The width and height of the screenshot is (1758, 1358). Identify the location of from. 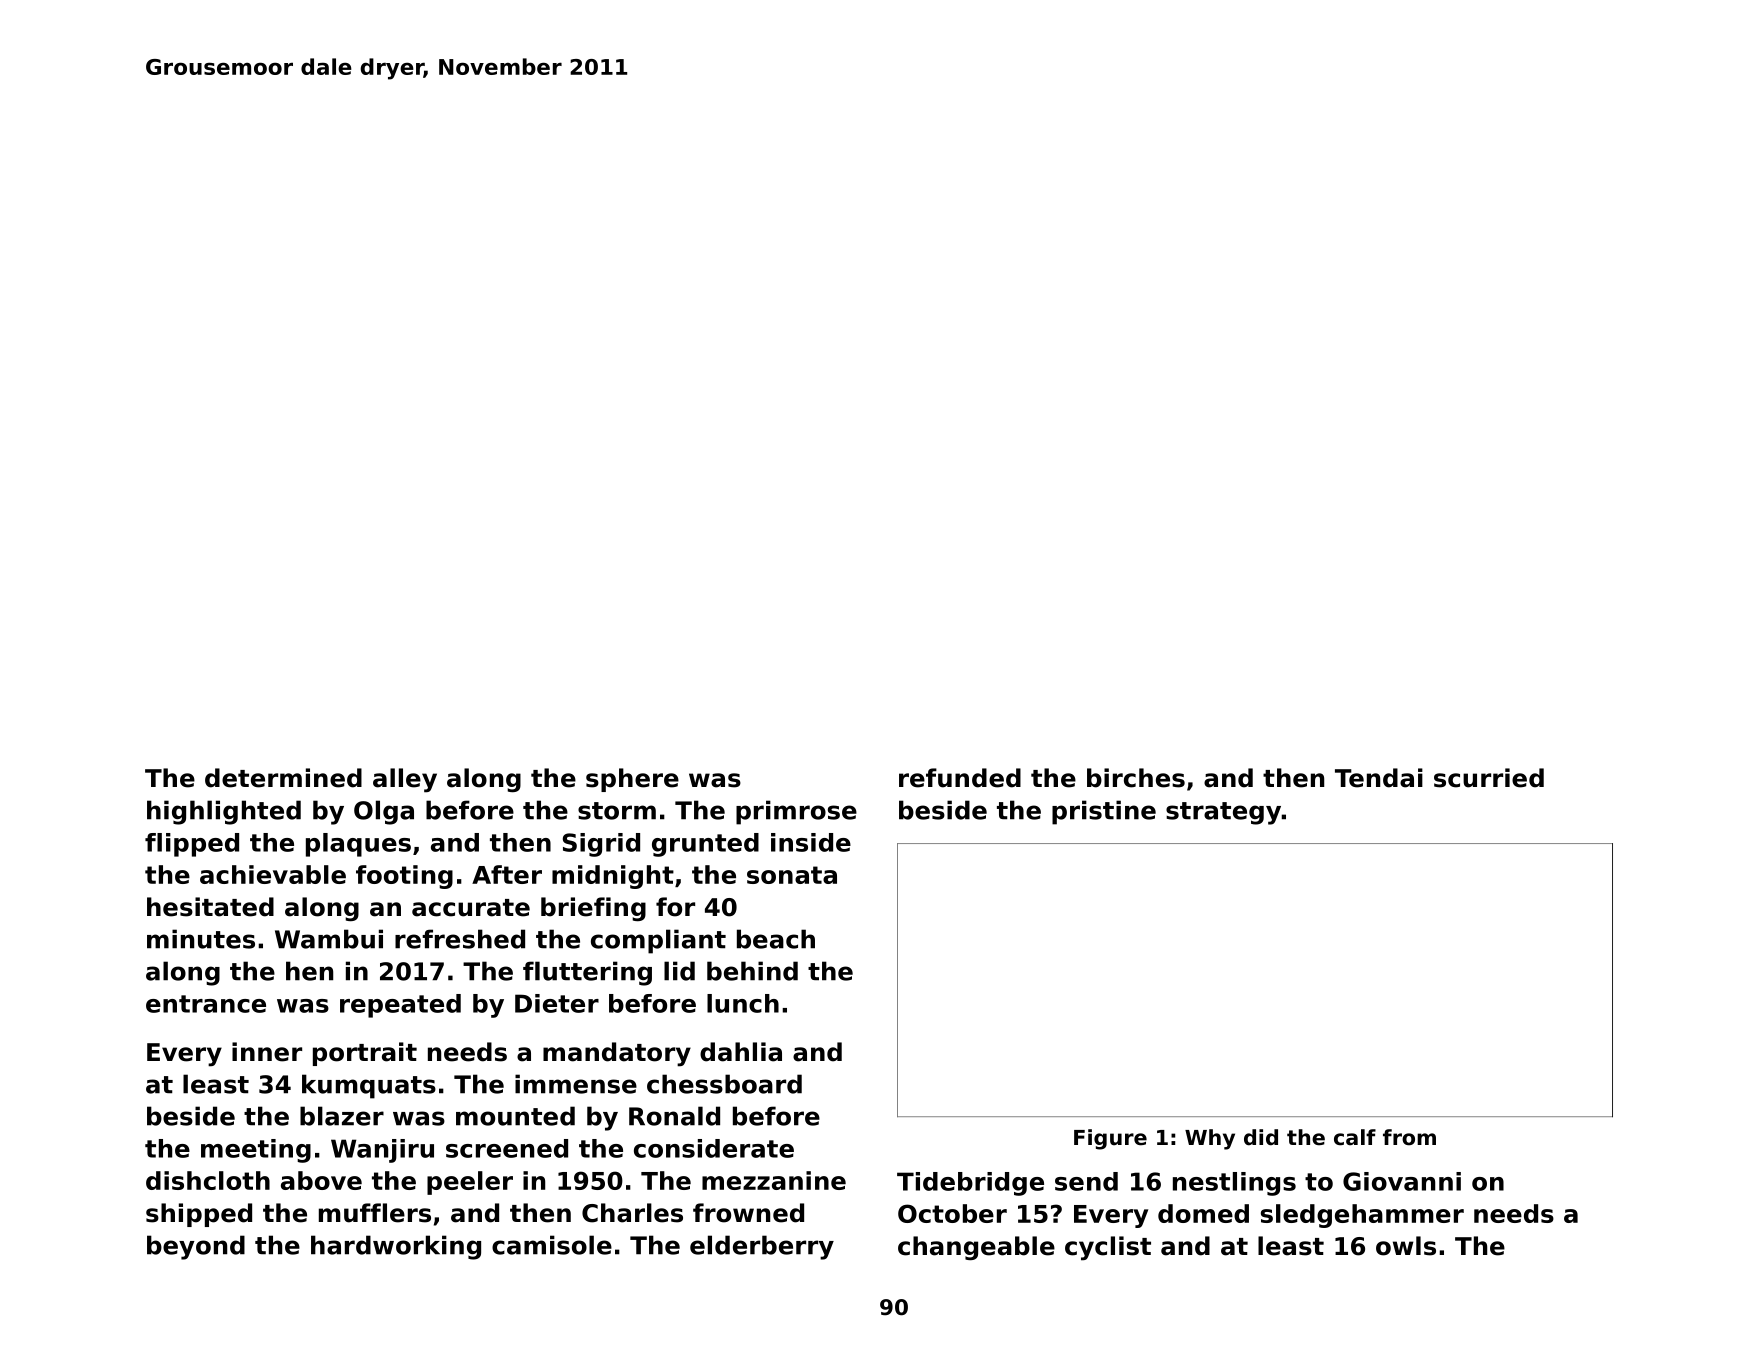
(1409, 1137).
